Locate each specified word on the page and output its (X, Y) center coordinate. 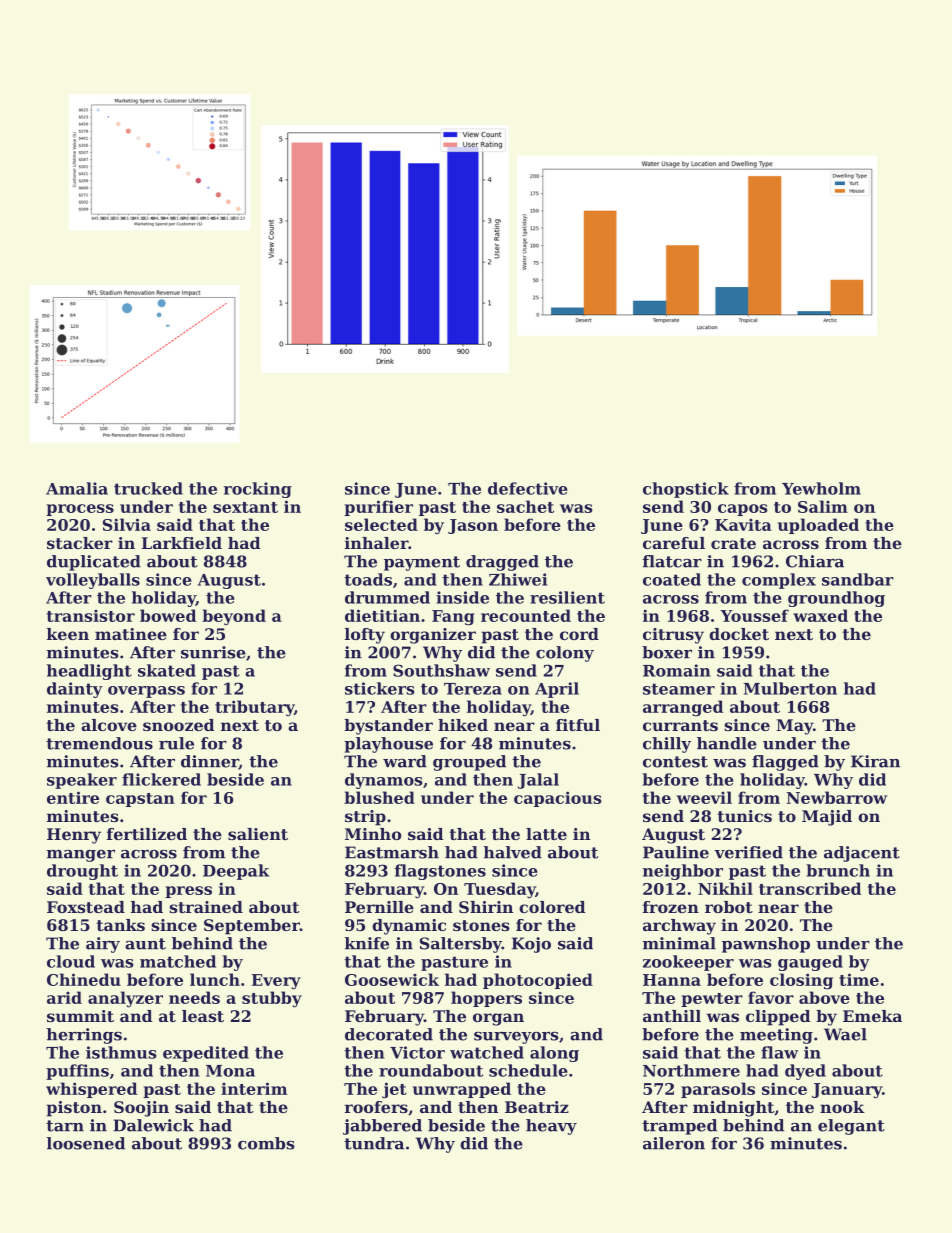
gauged (810, 963)
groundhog (836, 599)
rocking (258, 490)
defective (528, 488)
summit (80, 1016)
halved (513, 852)
